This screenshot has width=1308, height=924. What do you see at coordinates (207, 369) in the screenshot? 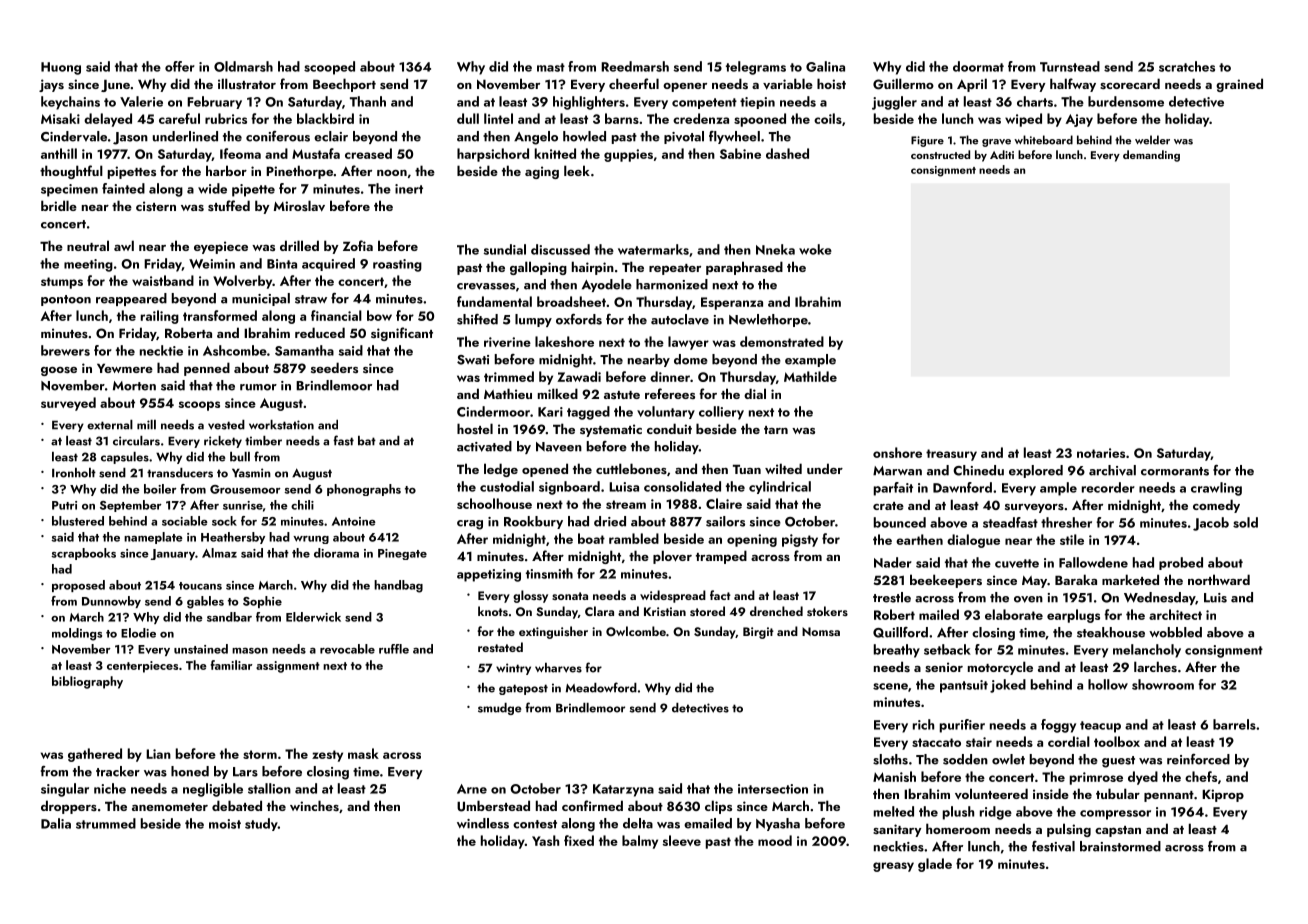
I see `penned` at bounding box center [207, 369].
